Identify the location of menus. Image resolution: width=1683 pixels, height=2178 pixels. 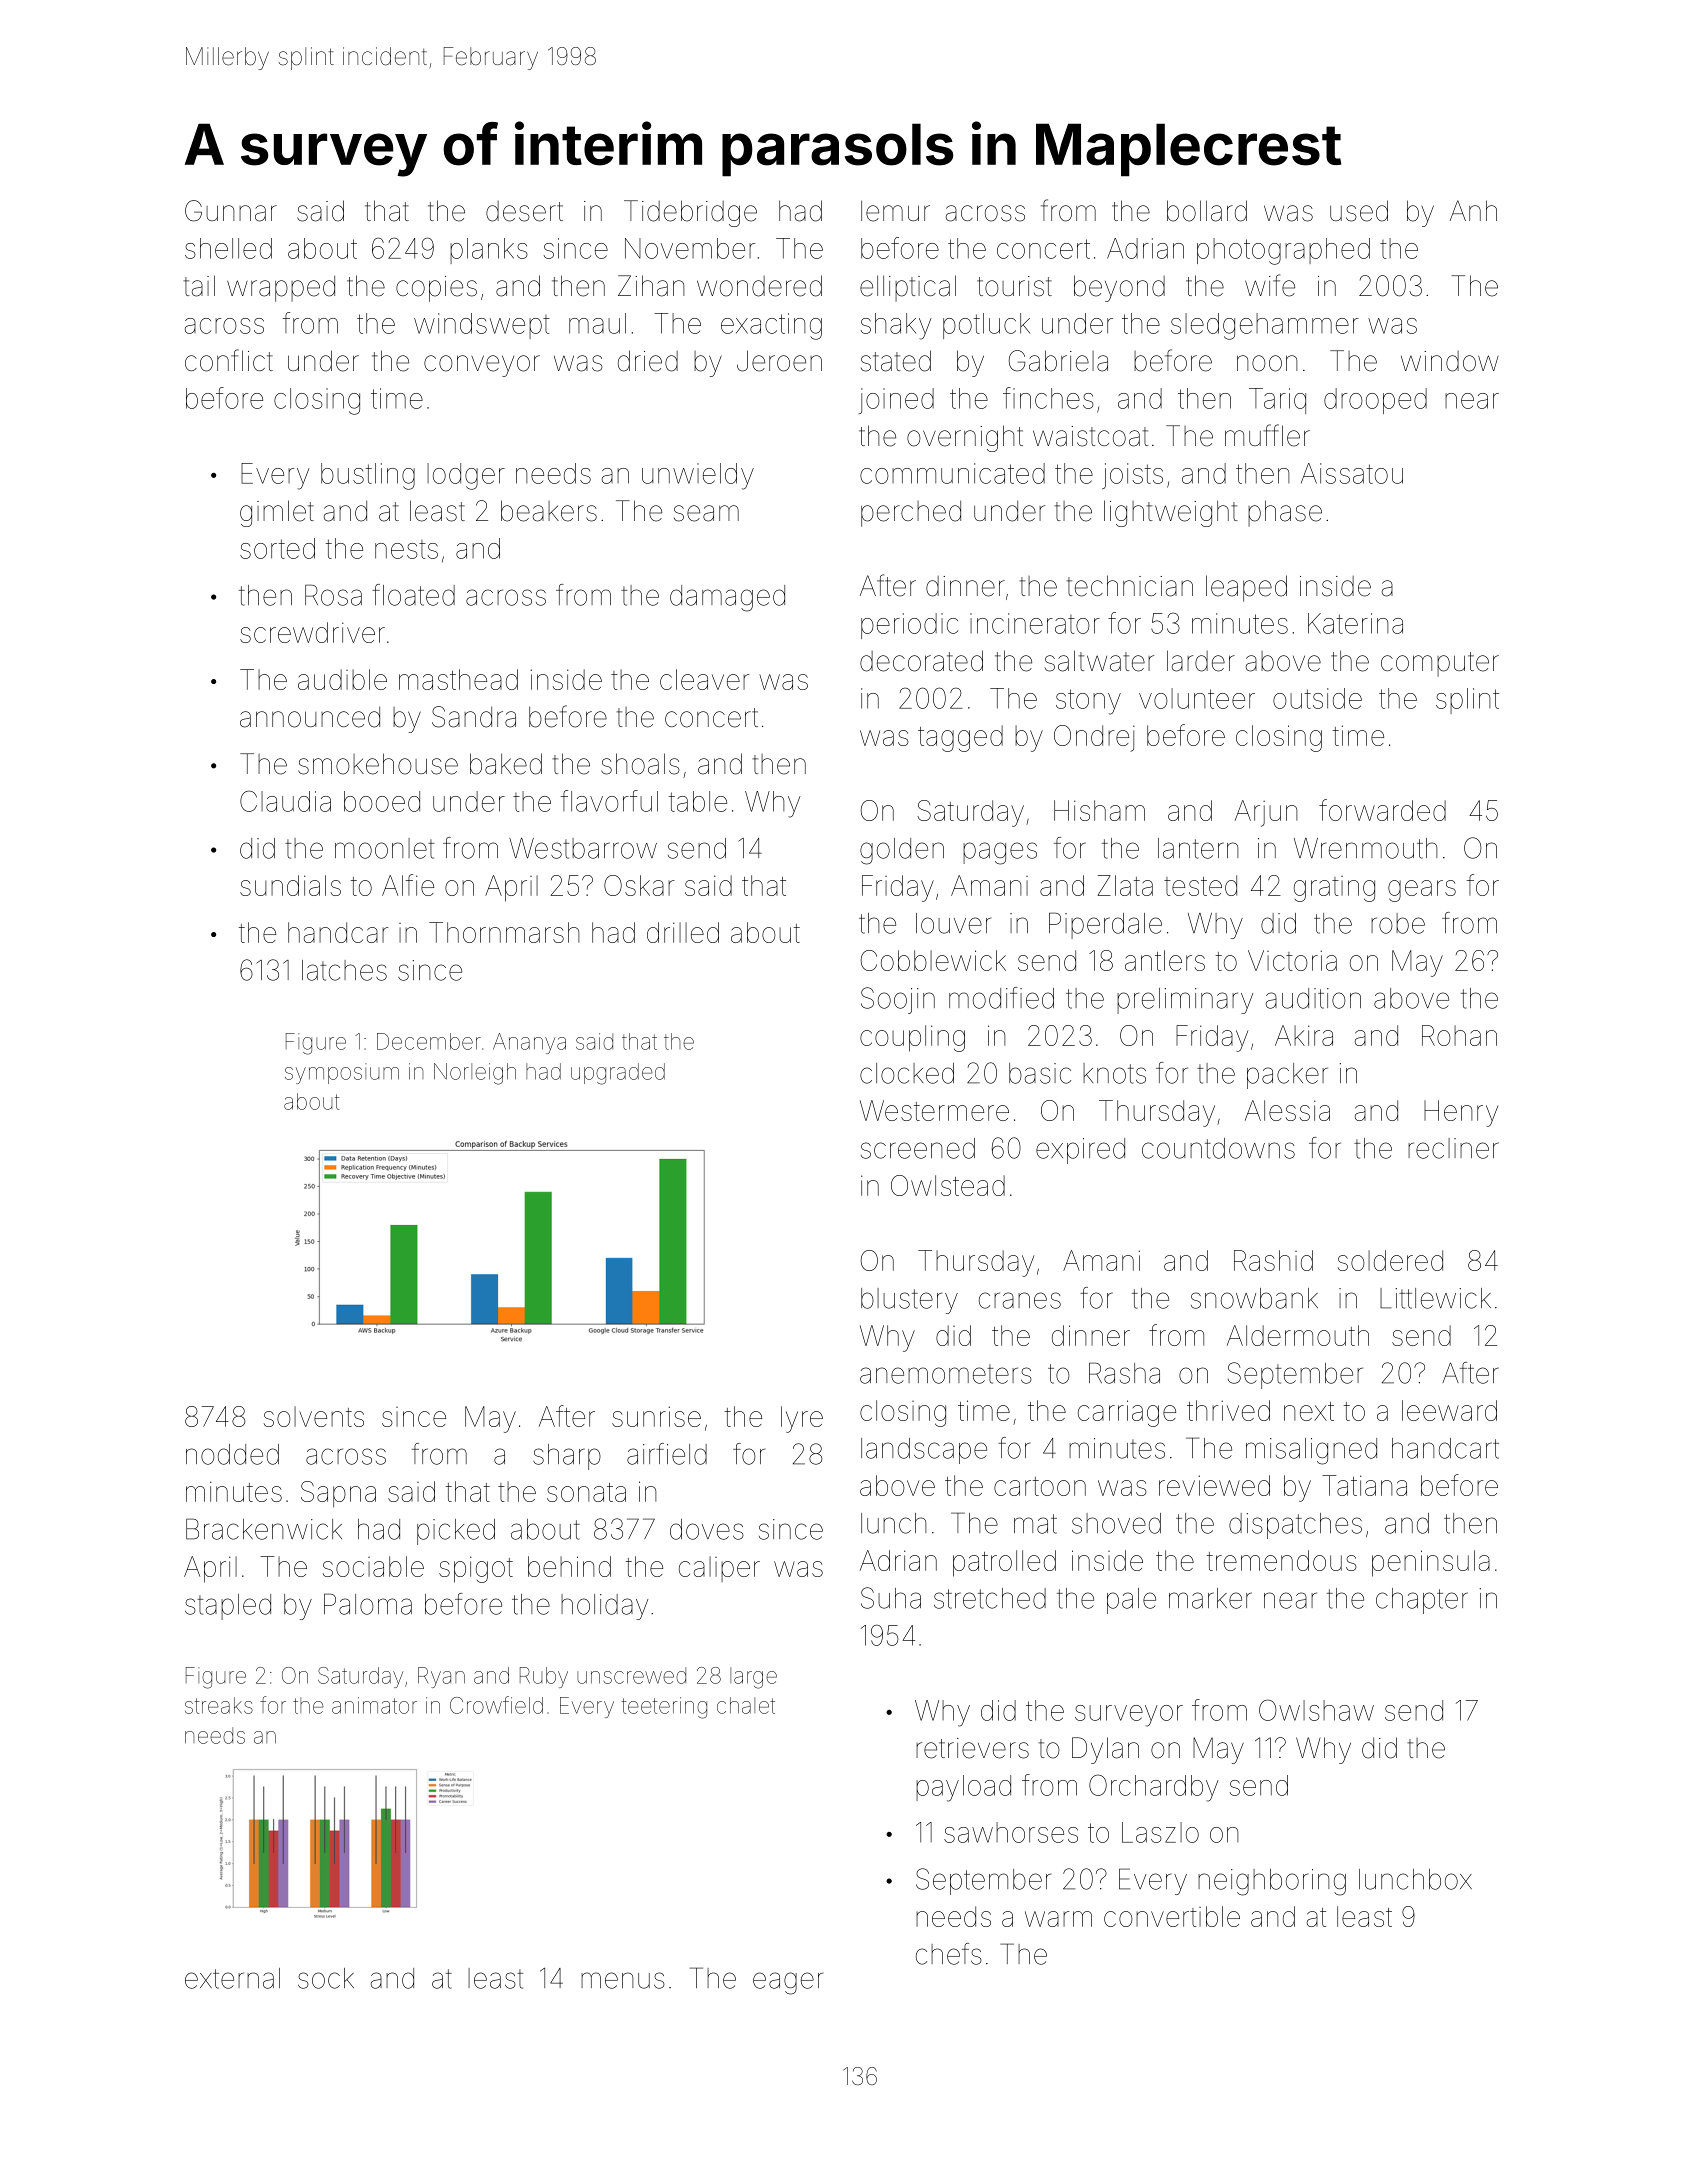
(623, 1980).
